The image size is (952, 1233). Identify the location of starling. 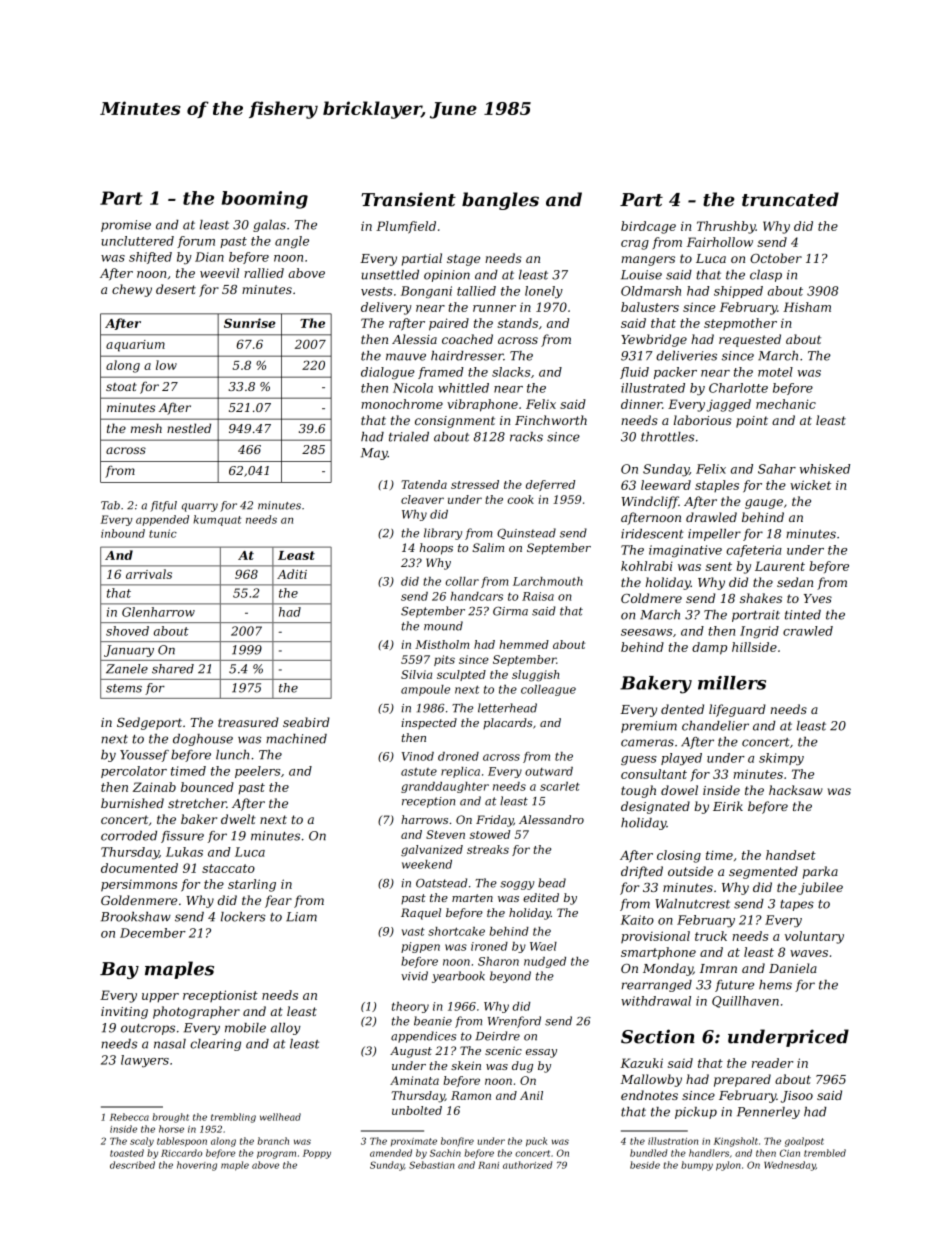
(252, 885).
